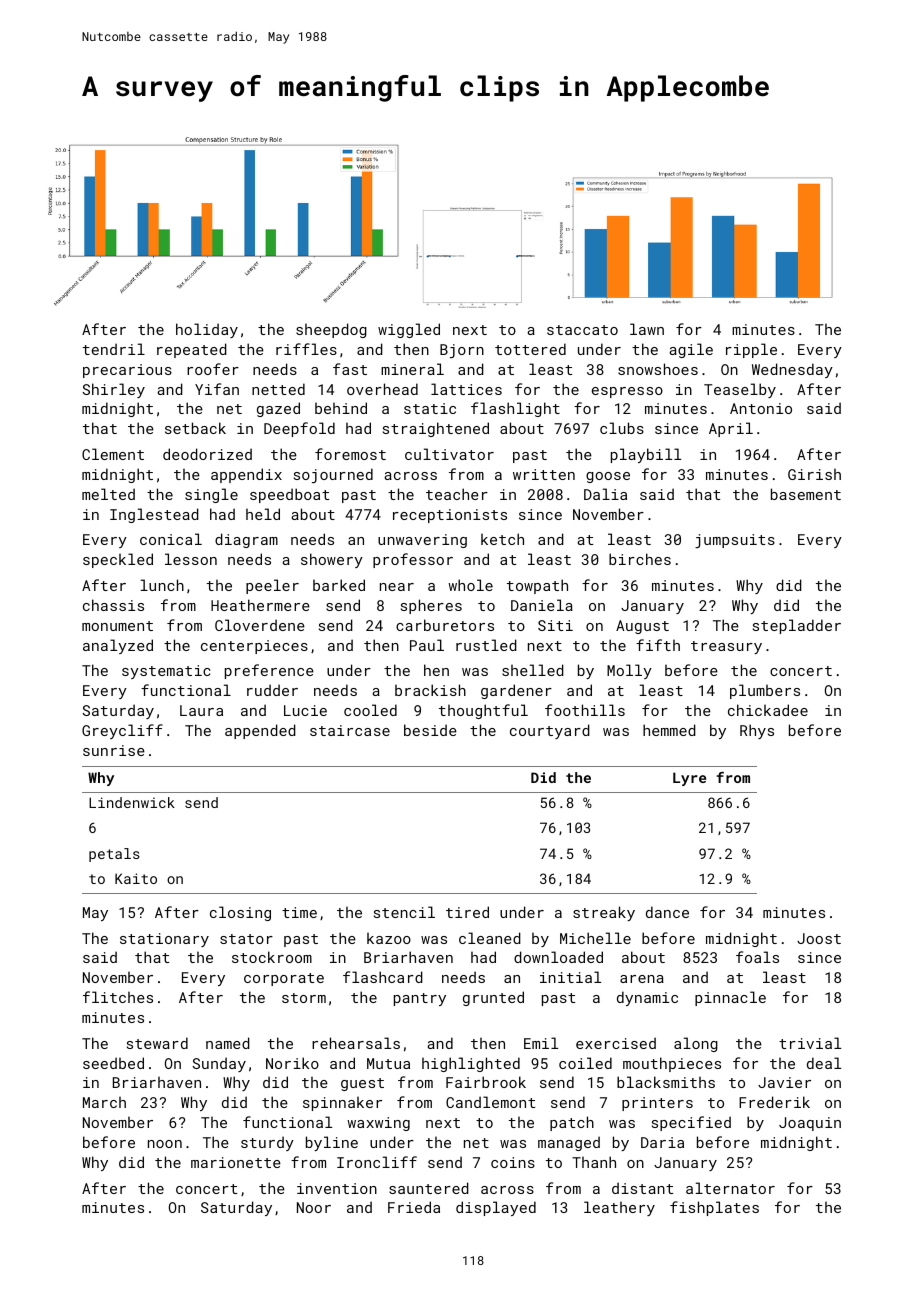 Image resolution: width=924 pixels, height=1308 pixels. I want to click on towpath, so click(537, 586).
